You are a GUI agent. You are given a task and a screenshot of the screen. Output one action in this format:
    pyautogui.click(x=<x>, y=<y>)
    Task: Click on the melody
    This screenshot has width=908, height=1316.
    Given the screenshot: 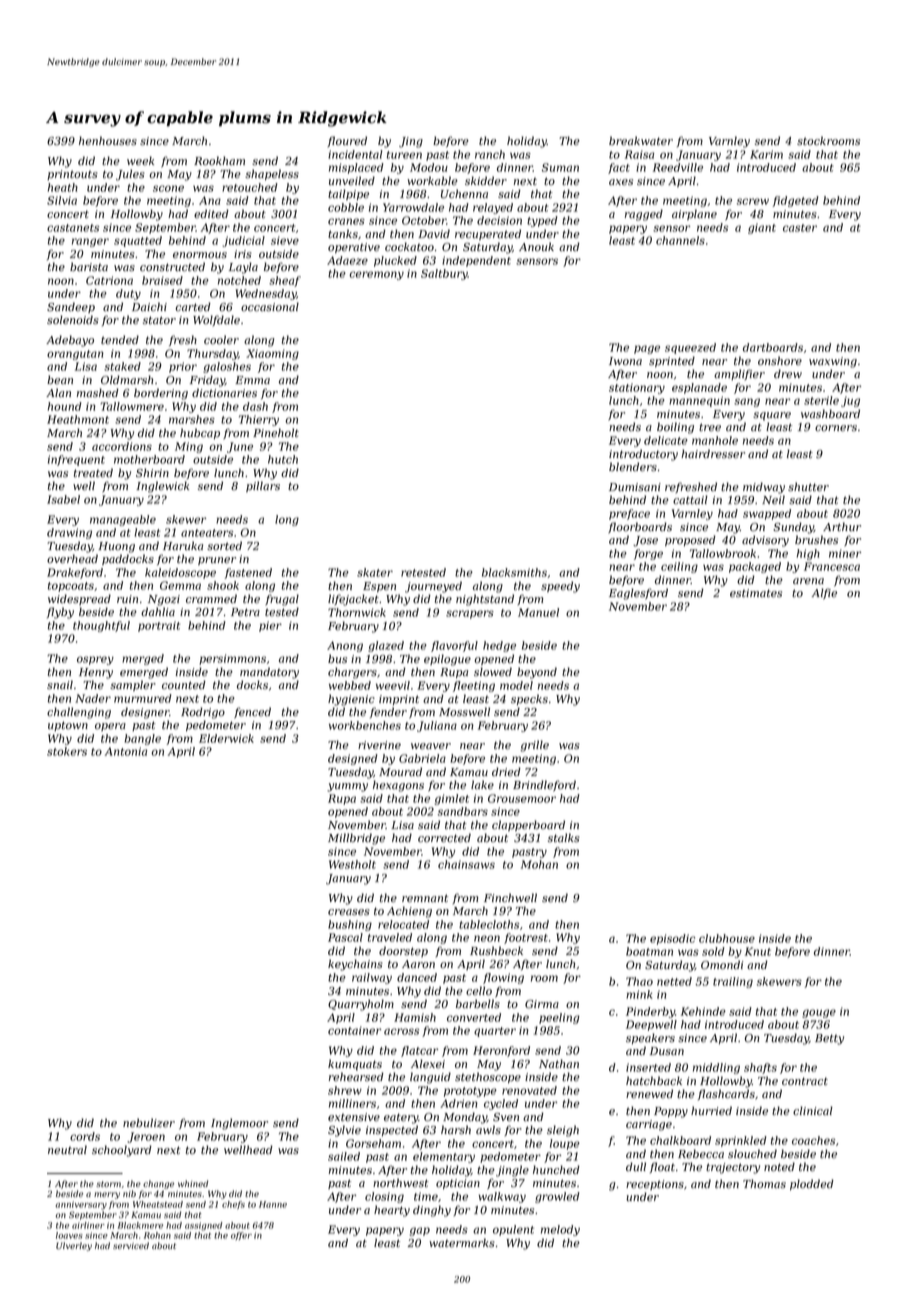 What is the action you would take?
    pyautogui.click(x=560, y=1230)
